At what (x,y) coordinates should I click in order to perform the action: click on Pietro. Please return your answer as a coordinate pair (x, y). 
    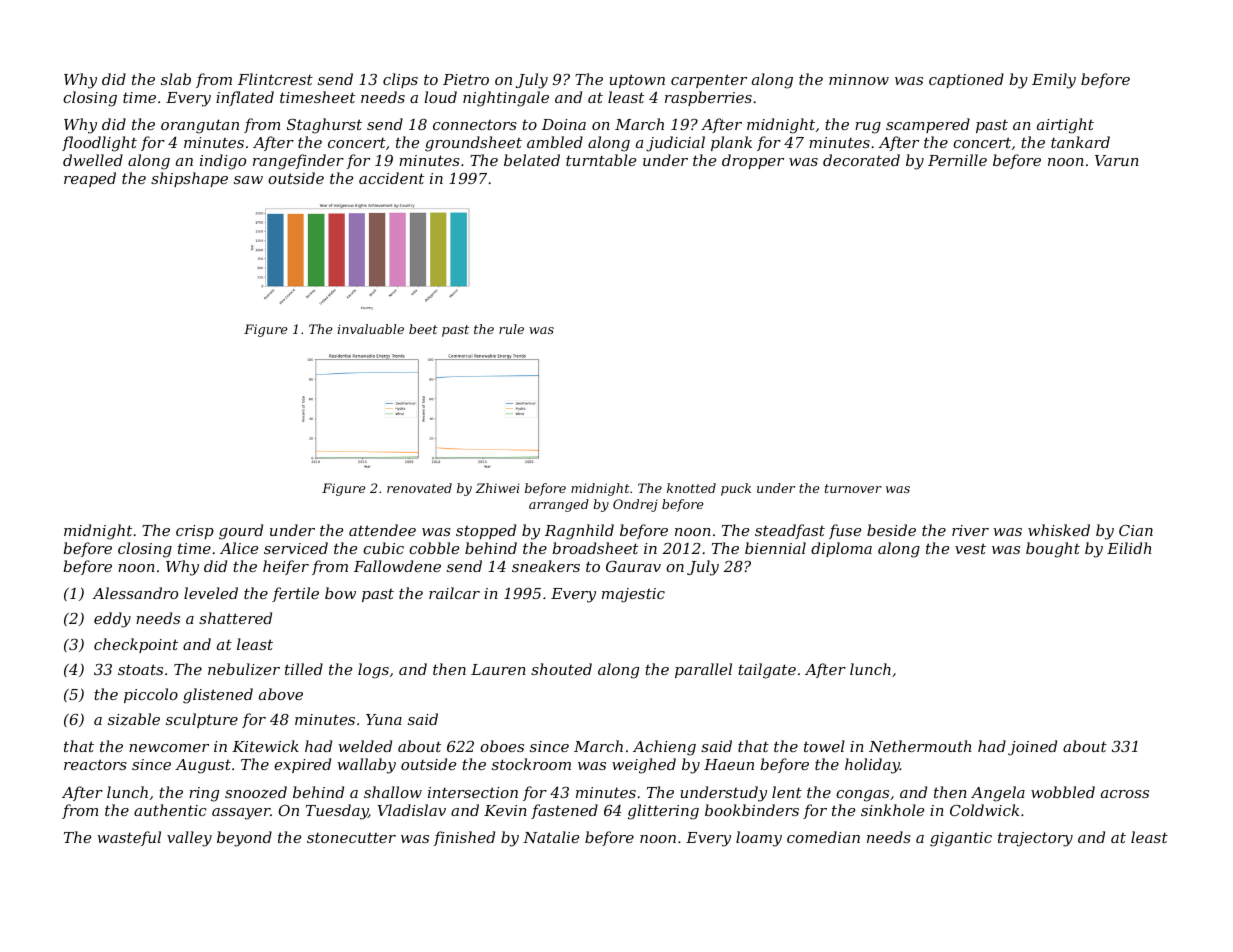
    Looking at the image, I should click on (466, 79).
